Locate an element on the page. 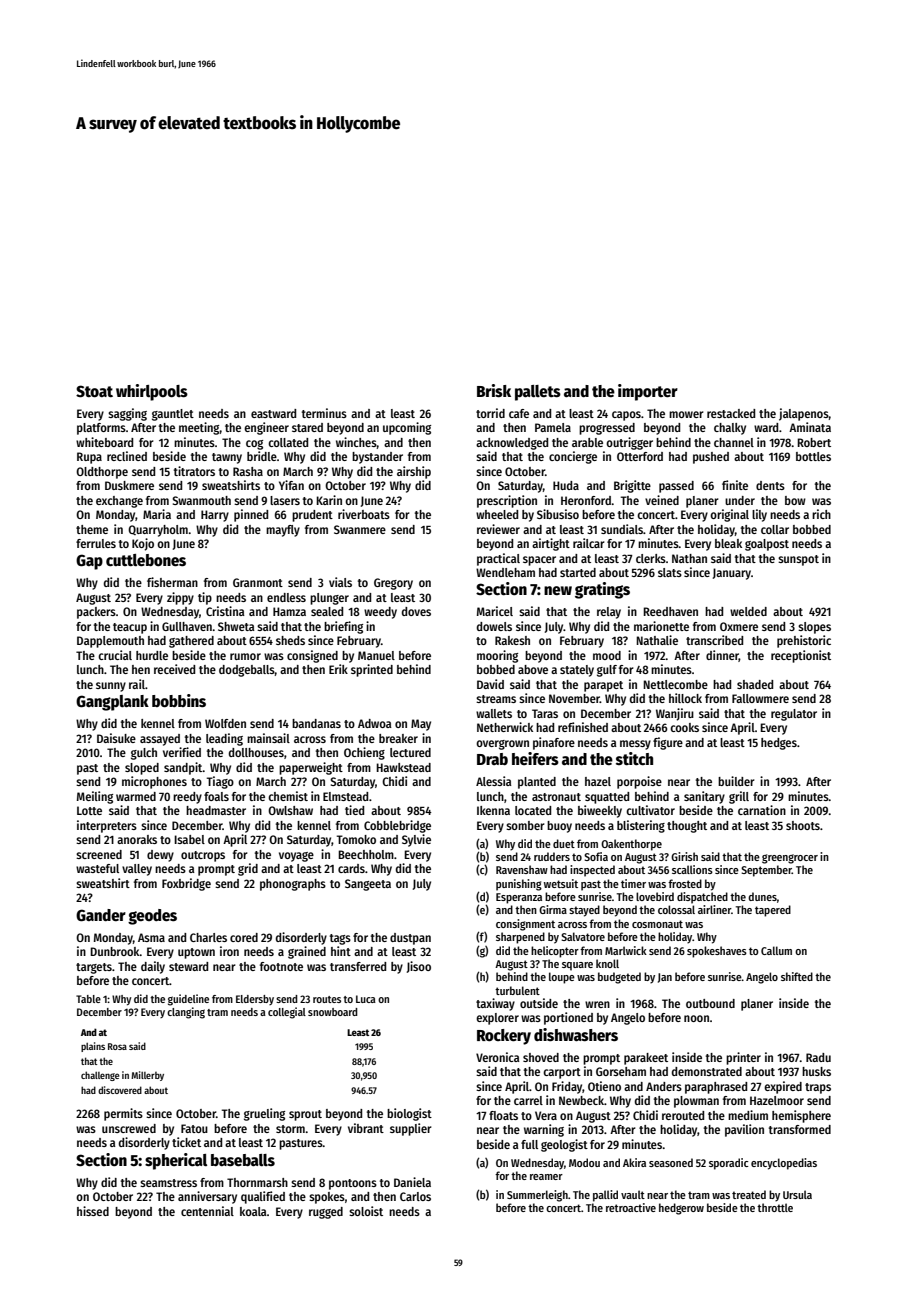 The image size is (908, 1316). engineer is located at coordinates (266, 428).
